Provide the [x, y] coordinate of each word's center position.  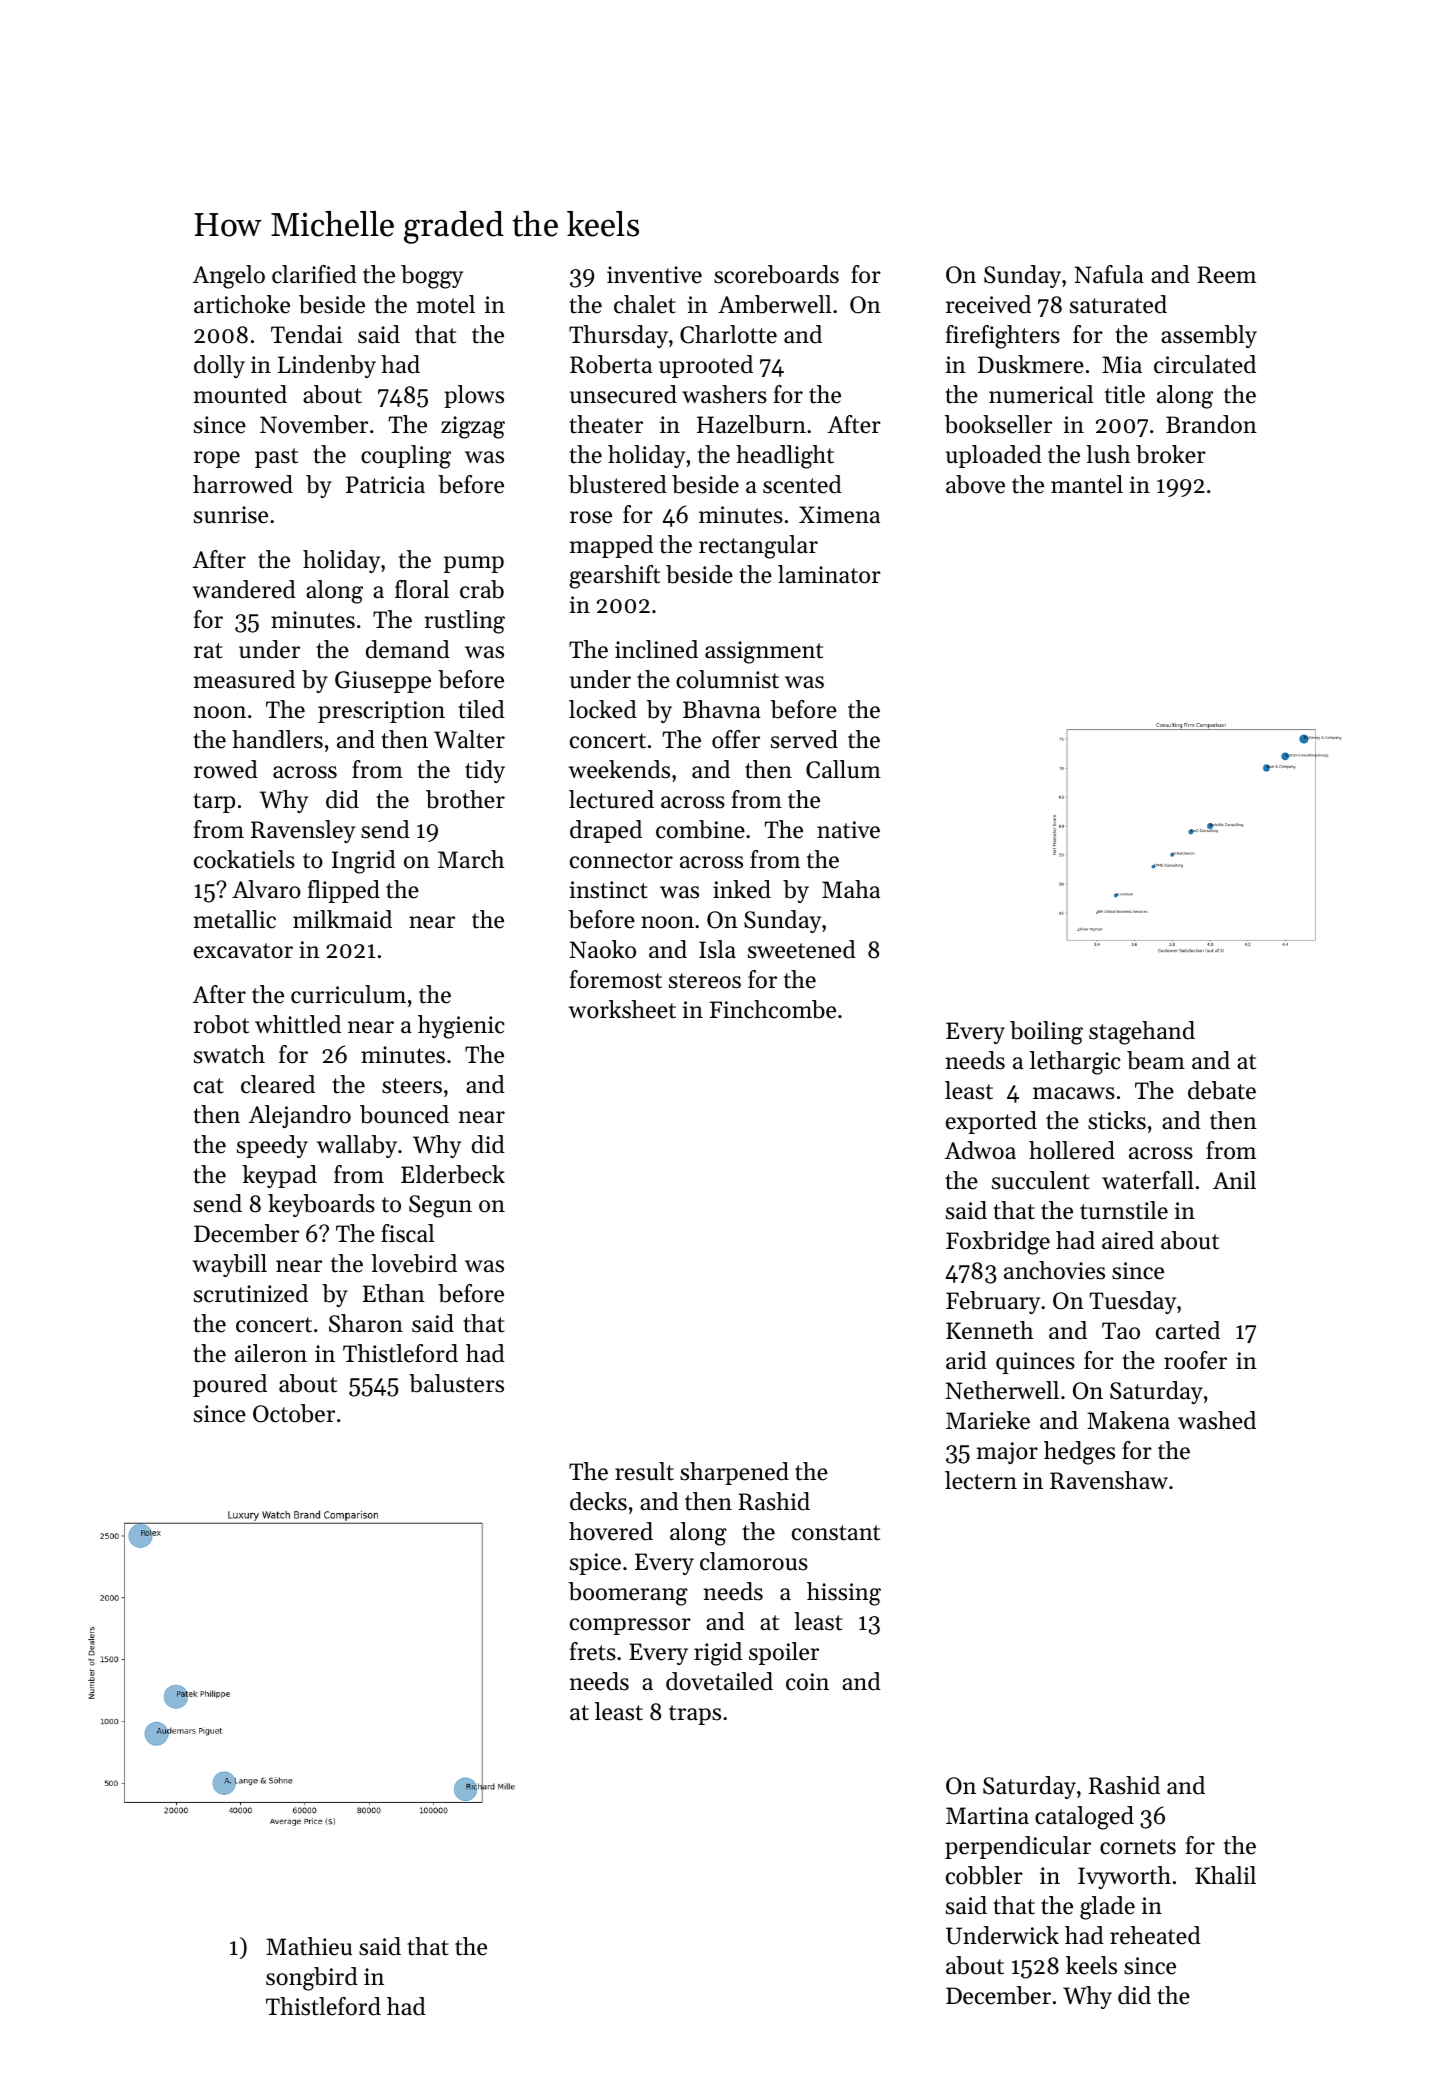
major [1007, 1453]
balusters [456, 1383]
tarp [214, 803]
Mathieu [309, 1946]
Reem [1226, 275]
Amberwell [774, 304]
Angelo [229, 277]
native [848, 830]
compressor [630, 1626]
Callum [843, 769]
